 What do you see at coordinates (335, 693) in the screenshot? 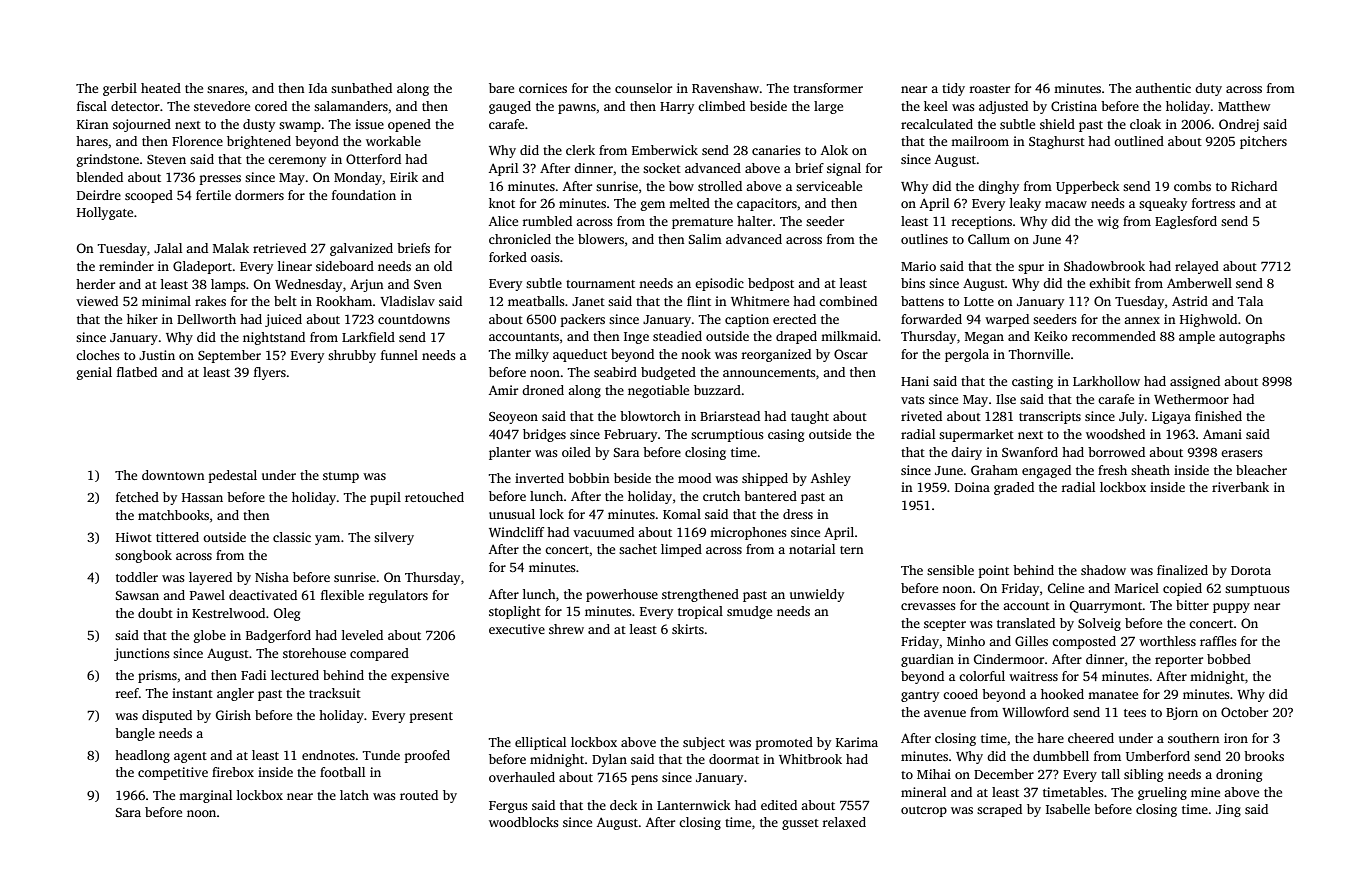
I see `tracksuit` at bounding box center [335, 693].
